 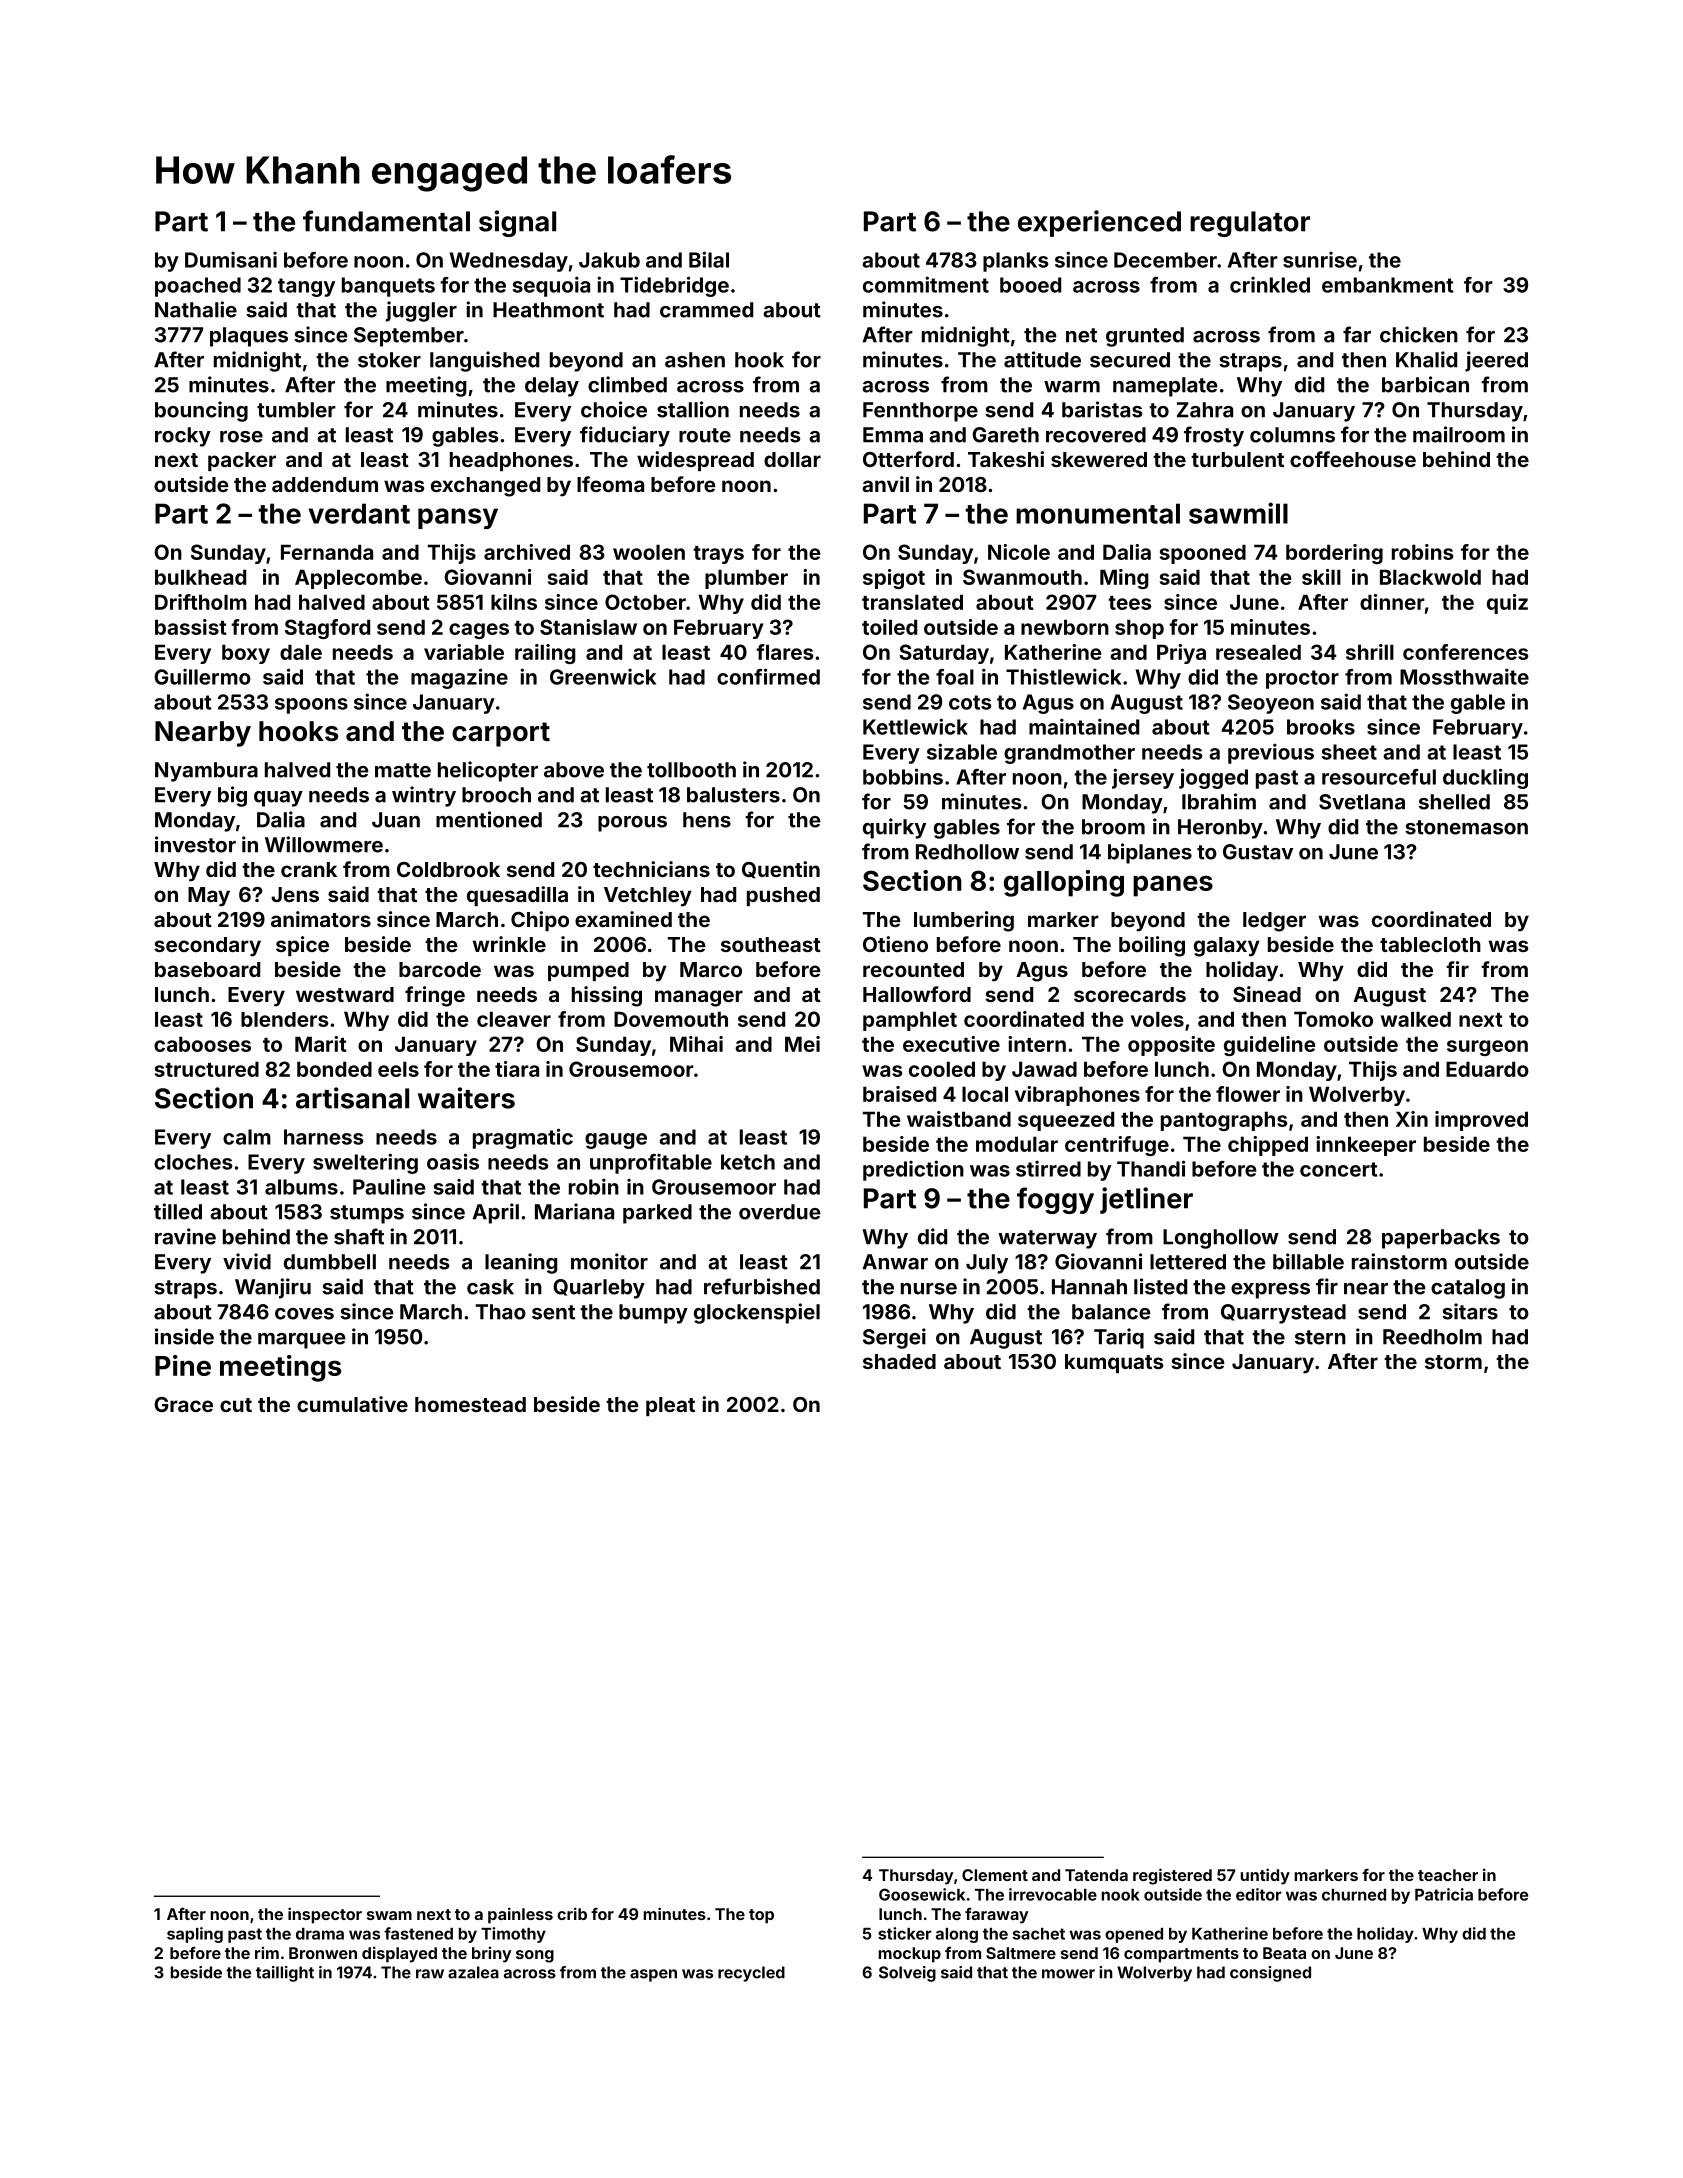 I want to click on local, so click(x=985, y=1094).
